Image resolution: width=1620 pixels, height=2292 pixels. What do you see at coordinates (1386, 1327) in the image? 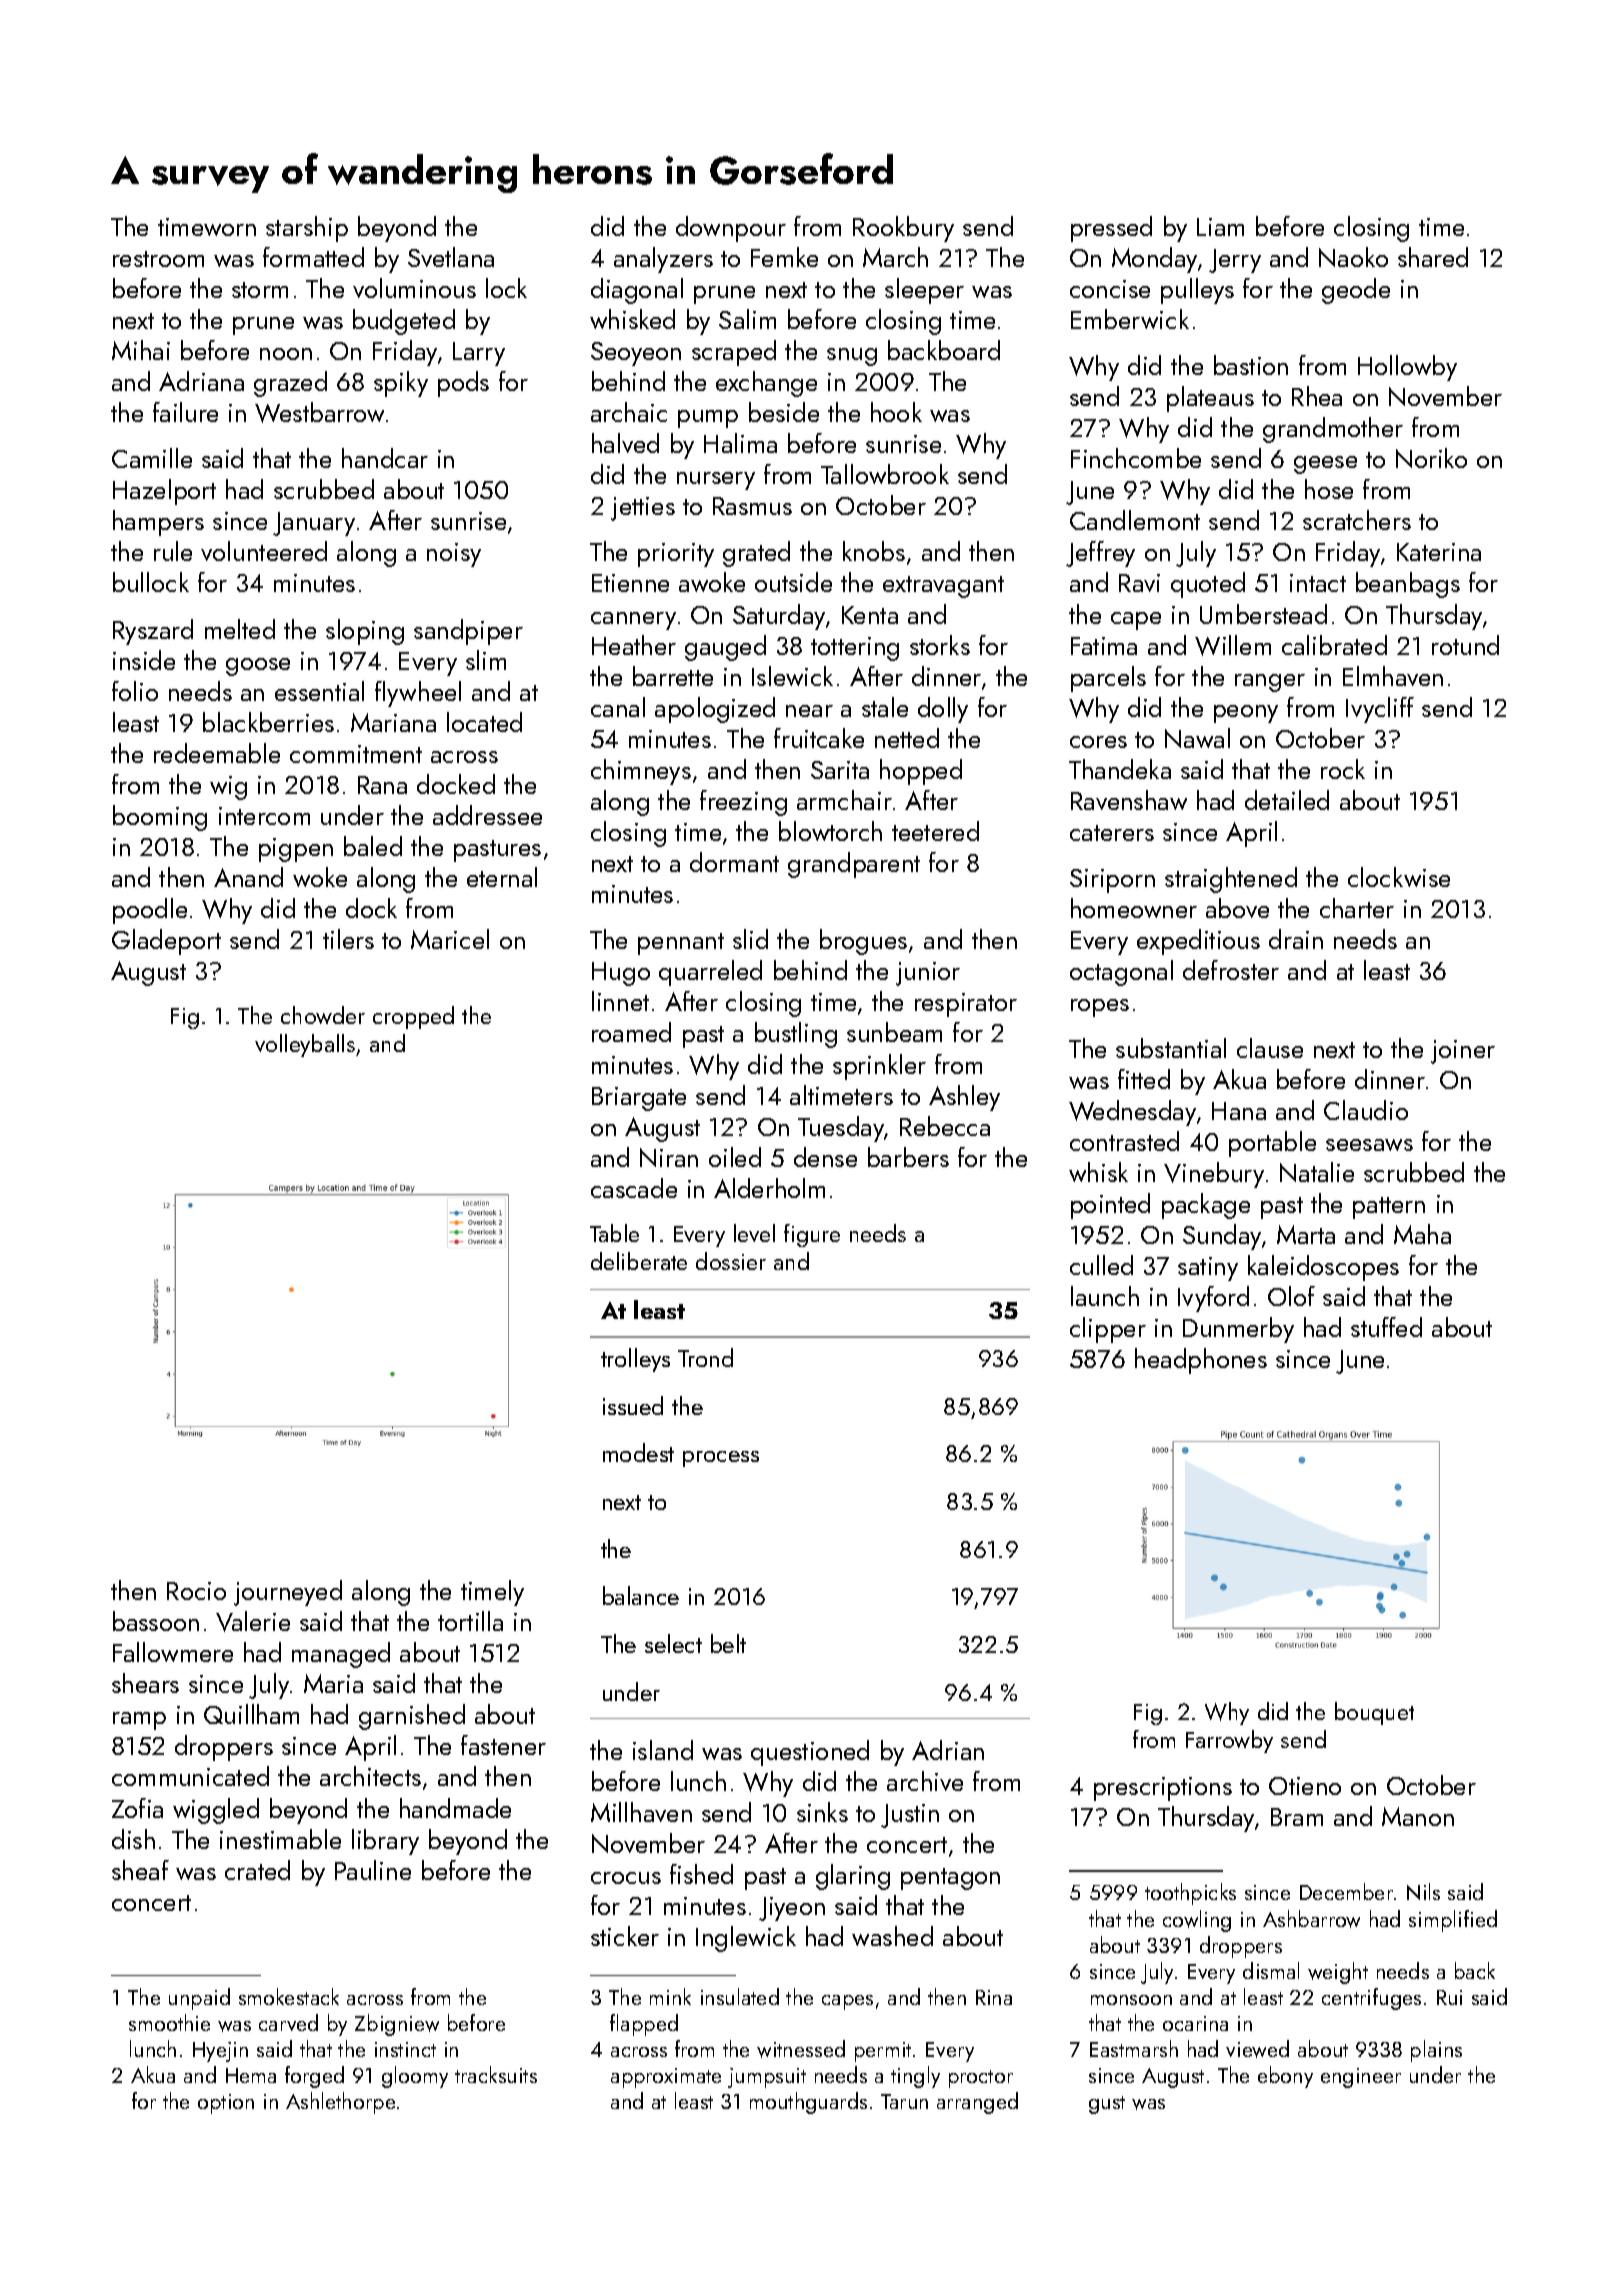
I see `stuffed` at bounding box center [1386, 1327].
